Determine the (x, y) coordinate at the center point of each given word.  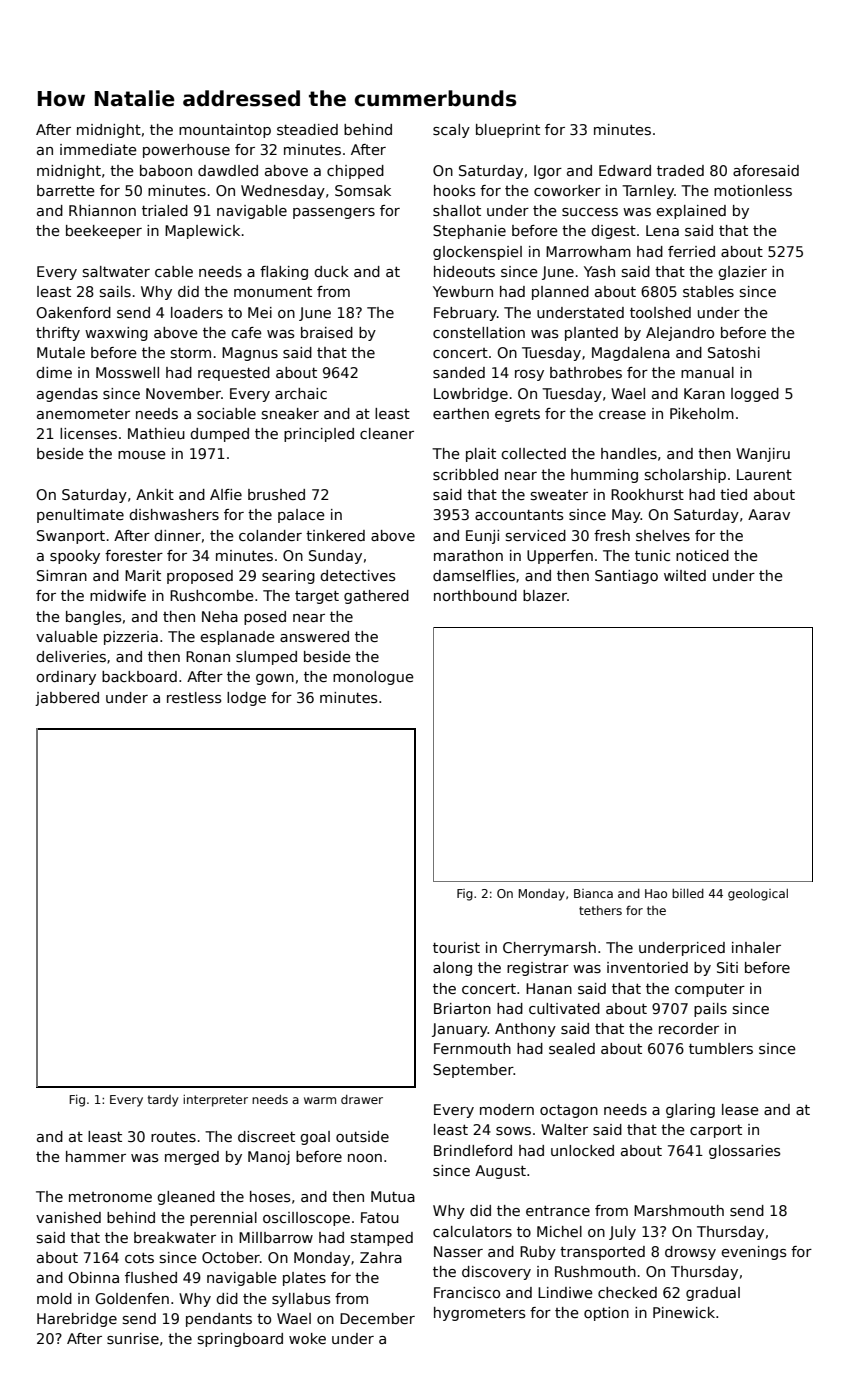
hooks (454, 190)
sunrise (133, 1338)
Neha (220, 616)
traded (680, 170)
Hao (656, 893)
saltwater (116, 271)
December (377, 1318)
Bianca (593, 893)
